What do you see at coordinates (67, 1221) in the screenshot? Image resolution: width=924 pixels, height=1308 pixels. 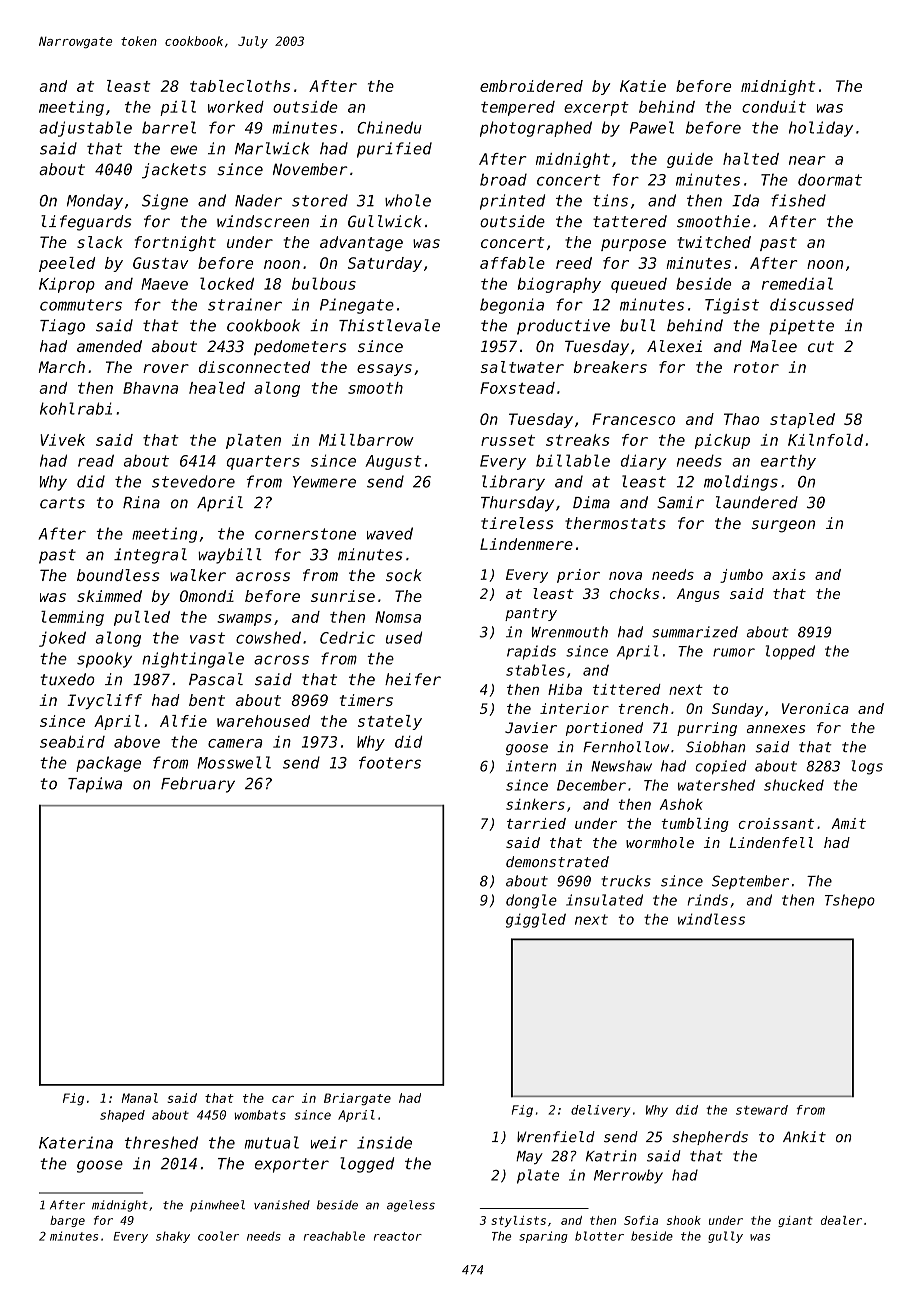 I see `barge` at bounding box center [67, 1221].
